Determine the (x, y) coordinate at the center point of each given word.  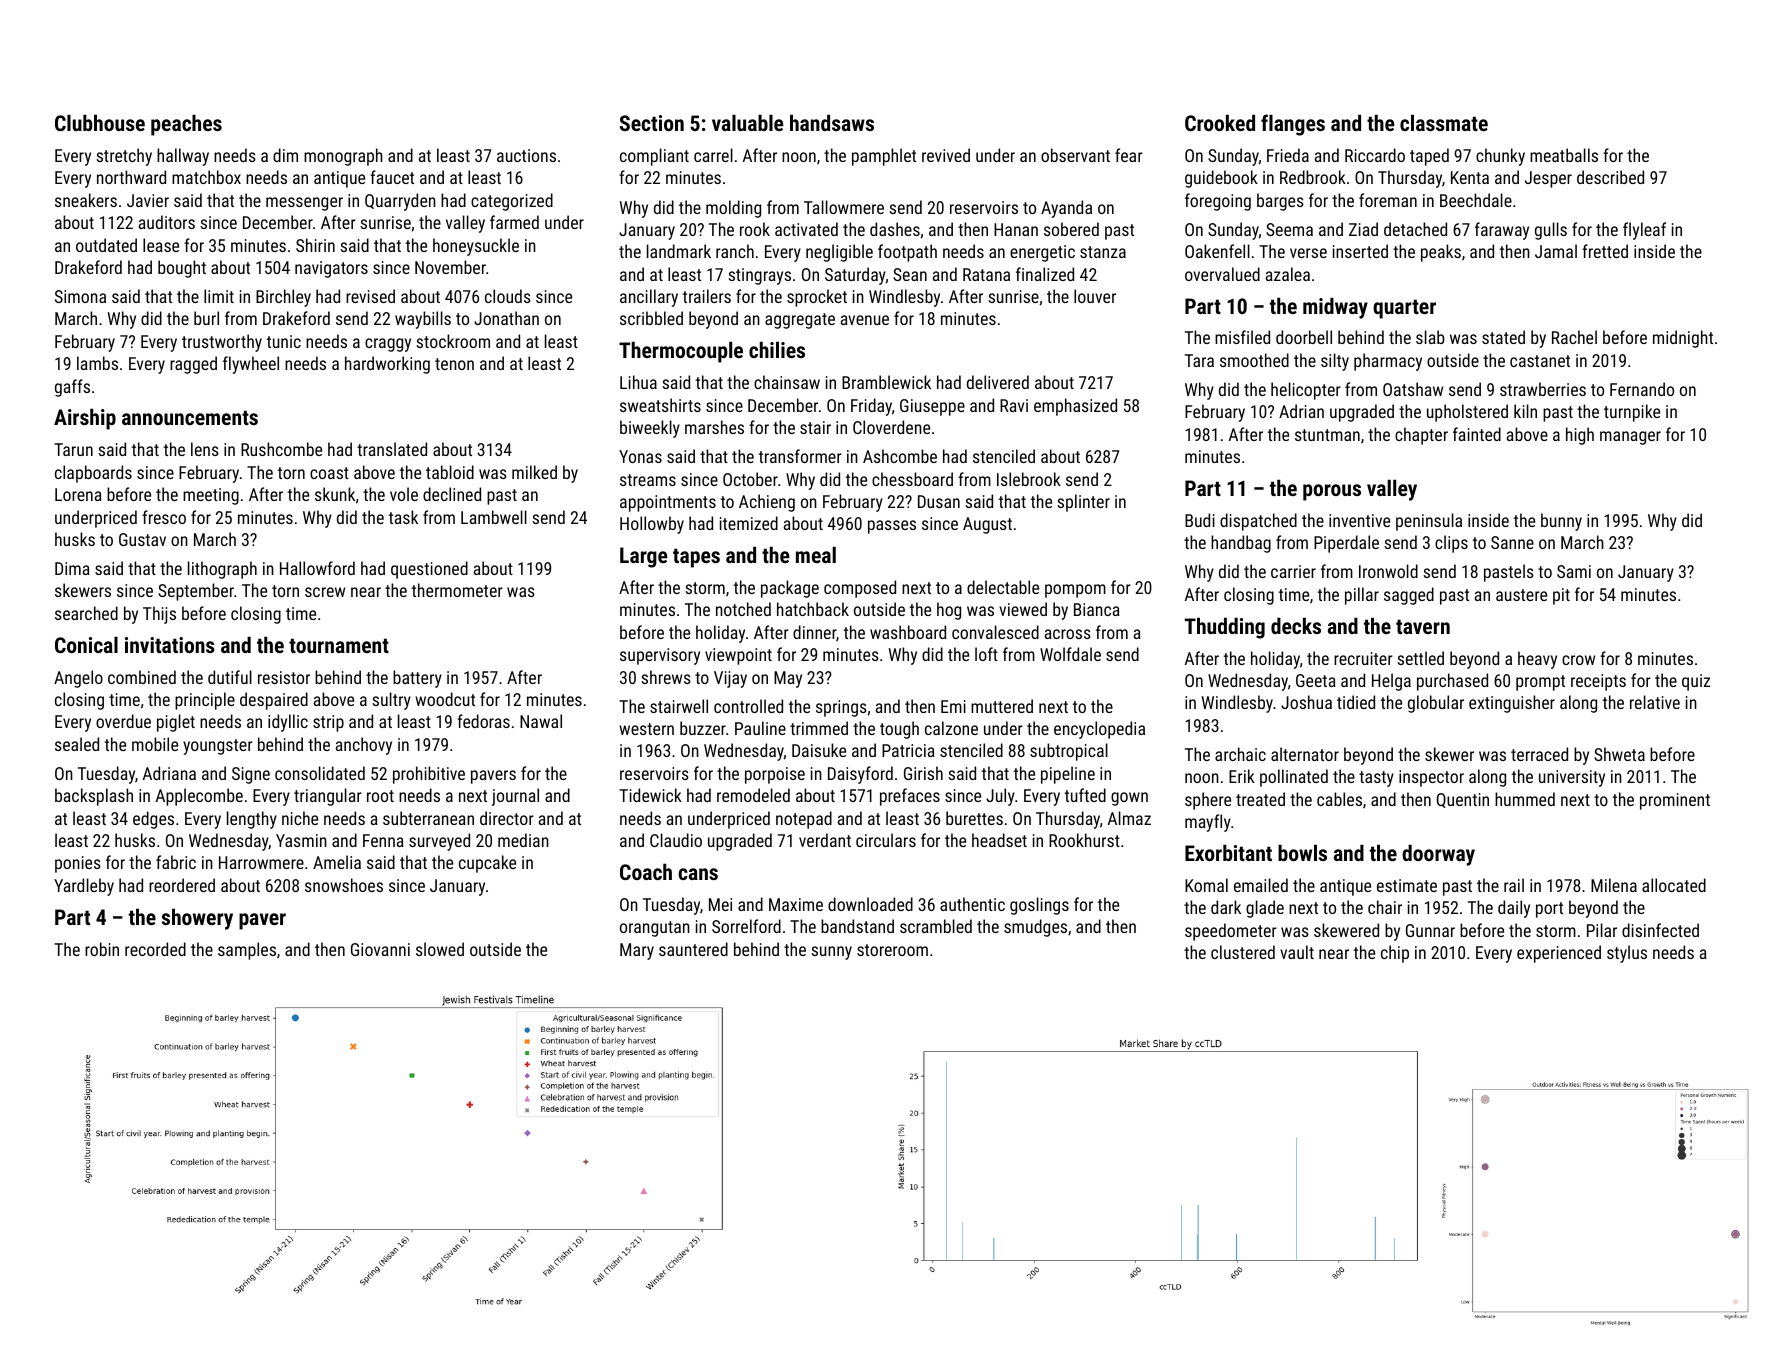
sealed (77, 744)
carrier (1293, 571)
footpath (907, 253)
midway (1335, 308)
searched (86, 613)
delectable (1003, 587)
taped (1429, 157)
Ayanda (1066, 209)
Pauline (760, 728)
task (403, 517)
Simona (80, 296)
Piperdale (1346, 544)
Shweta (1619, 754)
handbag (1241, 544)
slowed (440, 949)
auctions (526, 155)
